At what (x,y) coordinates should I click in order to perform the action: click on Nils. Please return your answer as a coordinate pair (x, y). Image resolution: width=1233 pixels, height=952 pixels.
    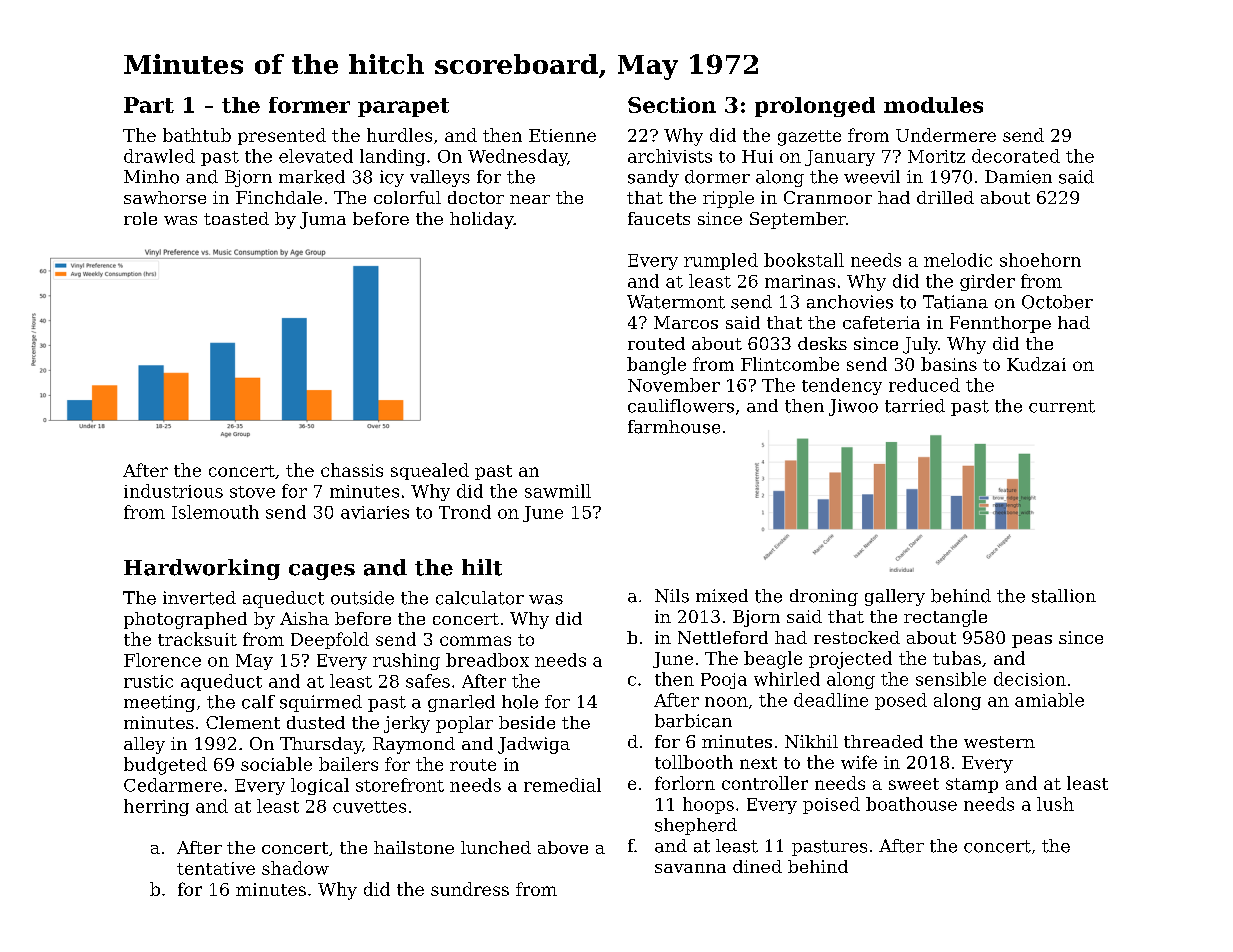
    Looking at the image, I should click on (672, 596).
